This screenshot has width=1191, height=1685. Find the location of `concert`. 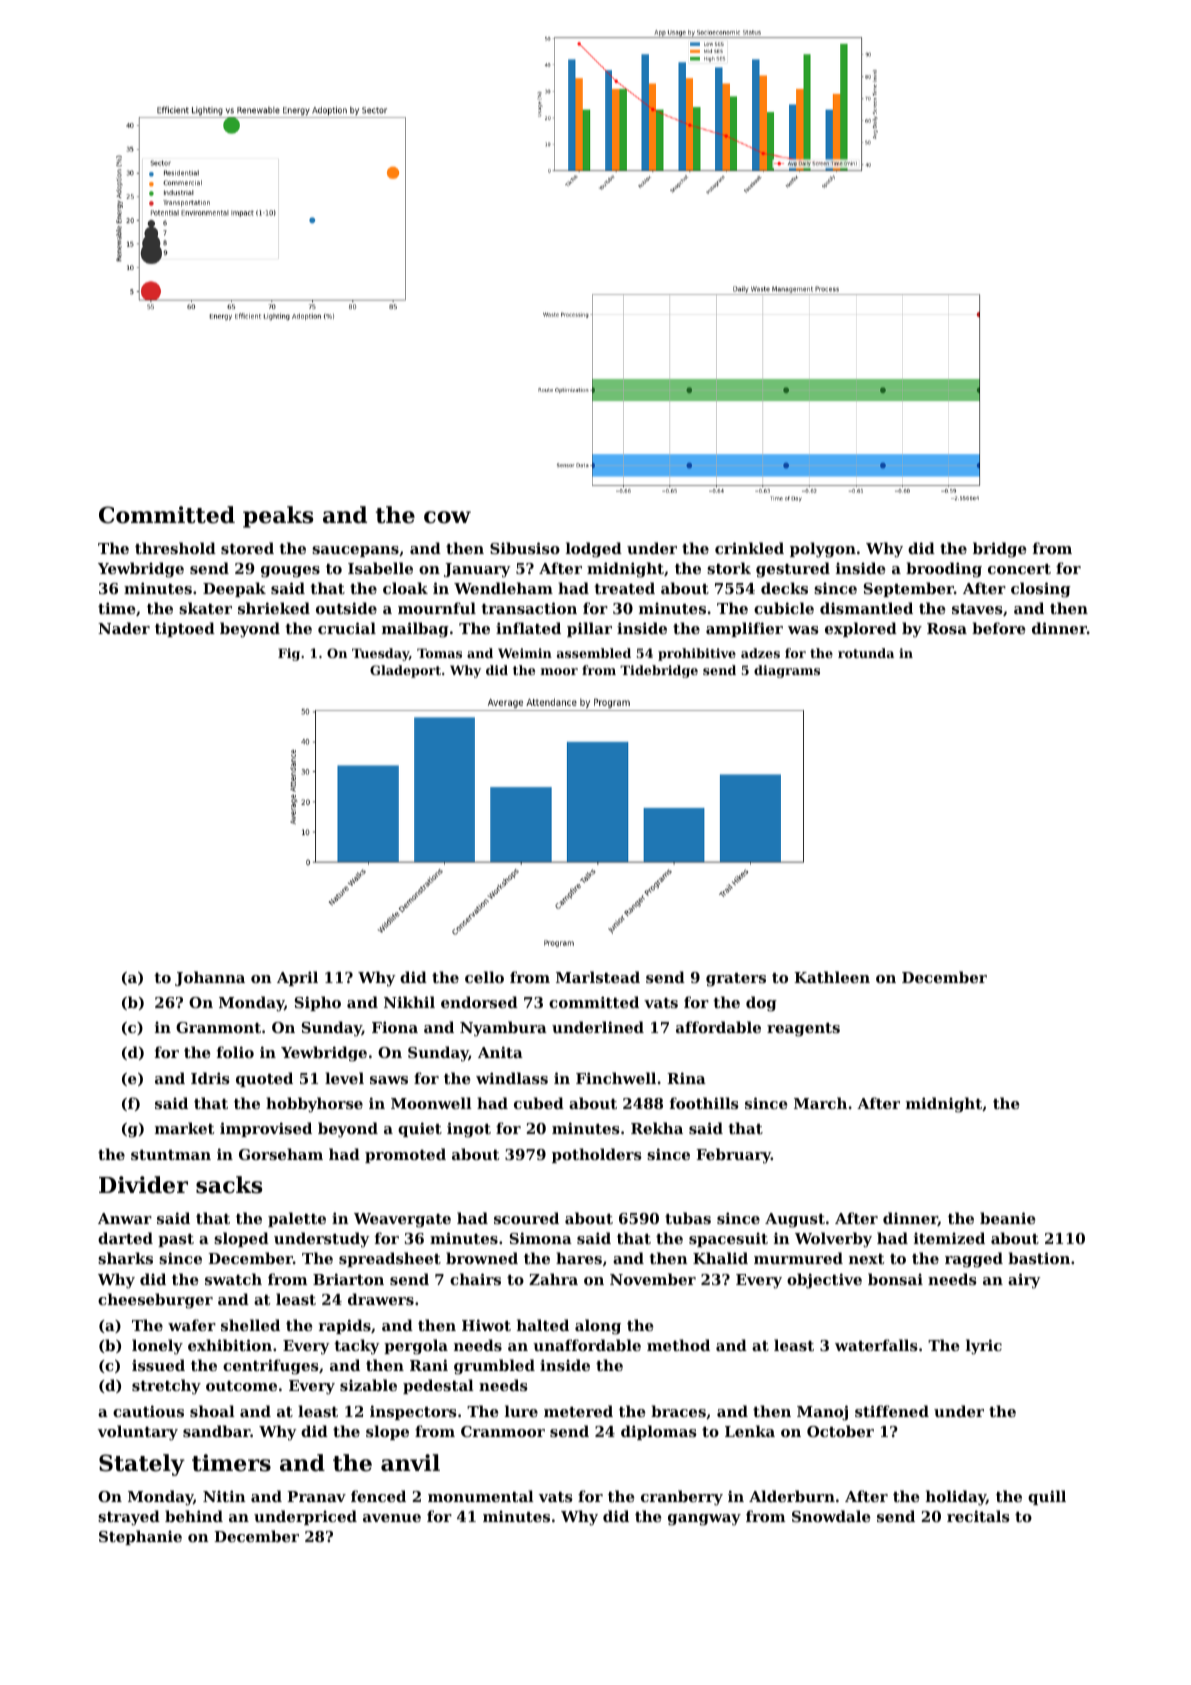

concert is located at coordinates (1019, 569).
